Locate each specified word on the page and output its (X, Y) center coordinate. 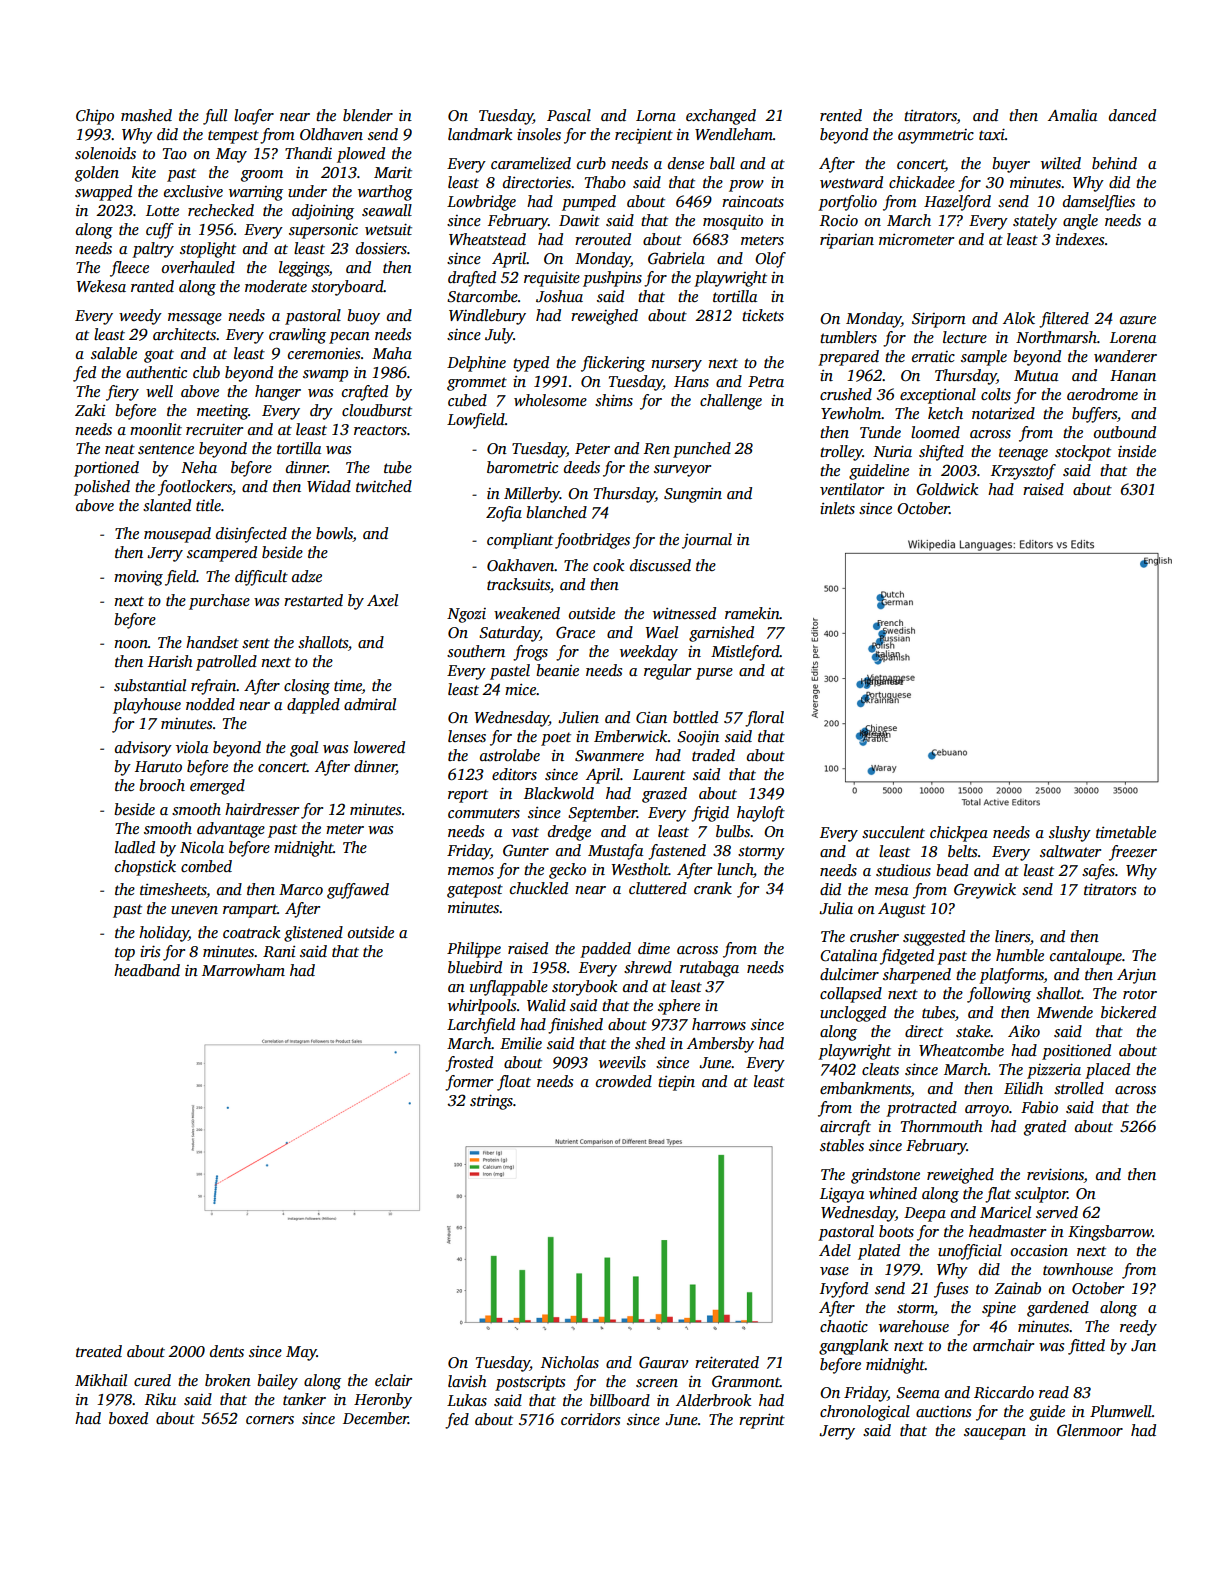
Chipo (95, 117)
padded (605, 950)
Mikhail (101, 1380)
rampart (250, 911)
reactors (380, 430)
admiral (370, 704)
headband (147, 970)
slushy (1070, 834)
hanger (278, 393)
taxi (992, 134)
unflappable (509, 988)
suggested (934, 938)
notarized (1003, 413)
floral (764, 719)
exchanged (721, 117)
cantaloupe (1086, 957)
